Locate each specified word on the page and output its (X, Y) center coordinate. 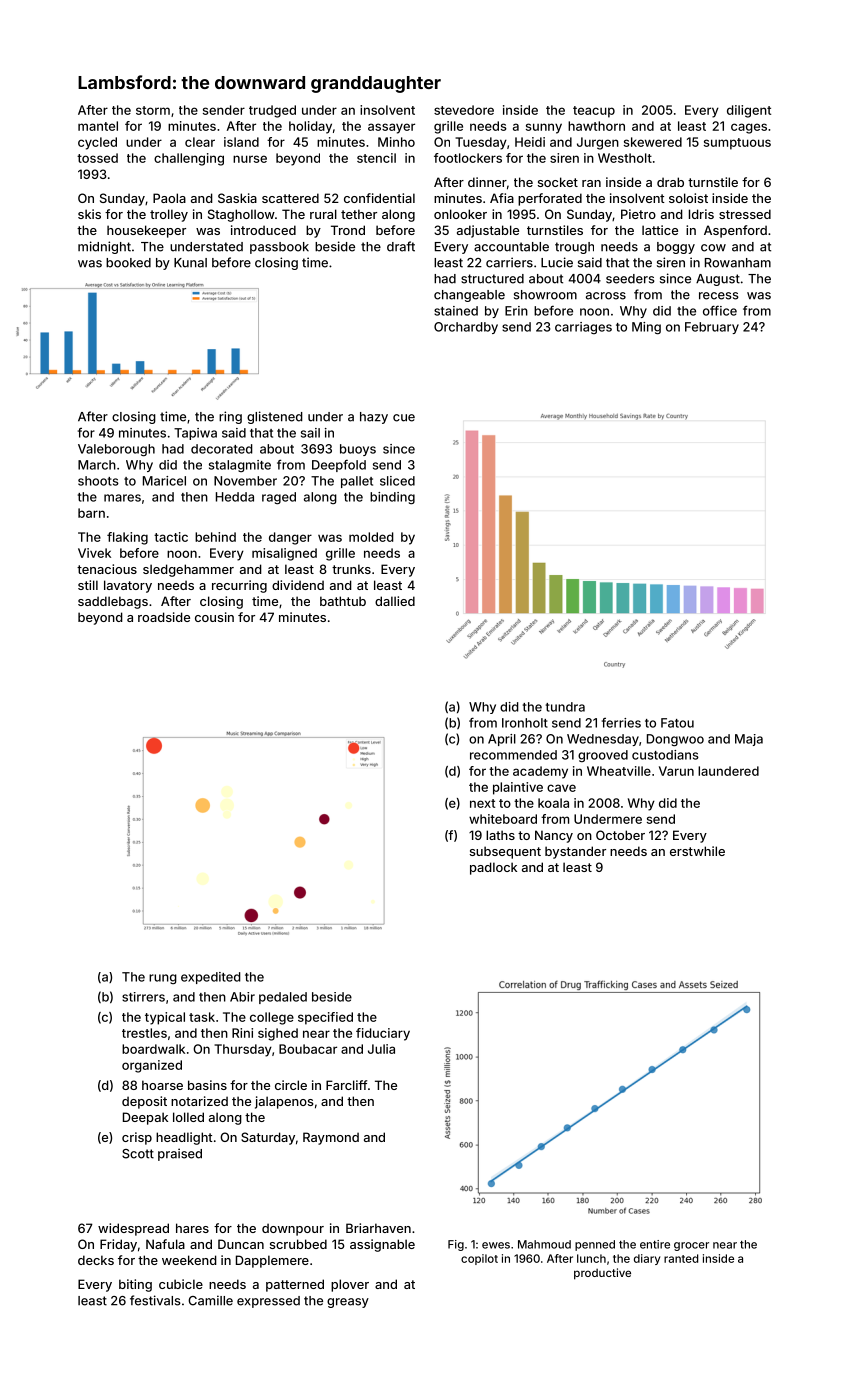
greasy (348, 1303)
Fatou (677, 723)
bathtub (343, 601)
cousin (214, 617)
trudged (272, 111)
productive (602, 1274)
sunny (544, 128)
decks (96, 1260)
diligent (749, 111)
